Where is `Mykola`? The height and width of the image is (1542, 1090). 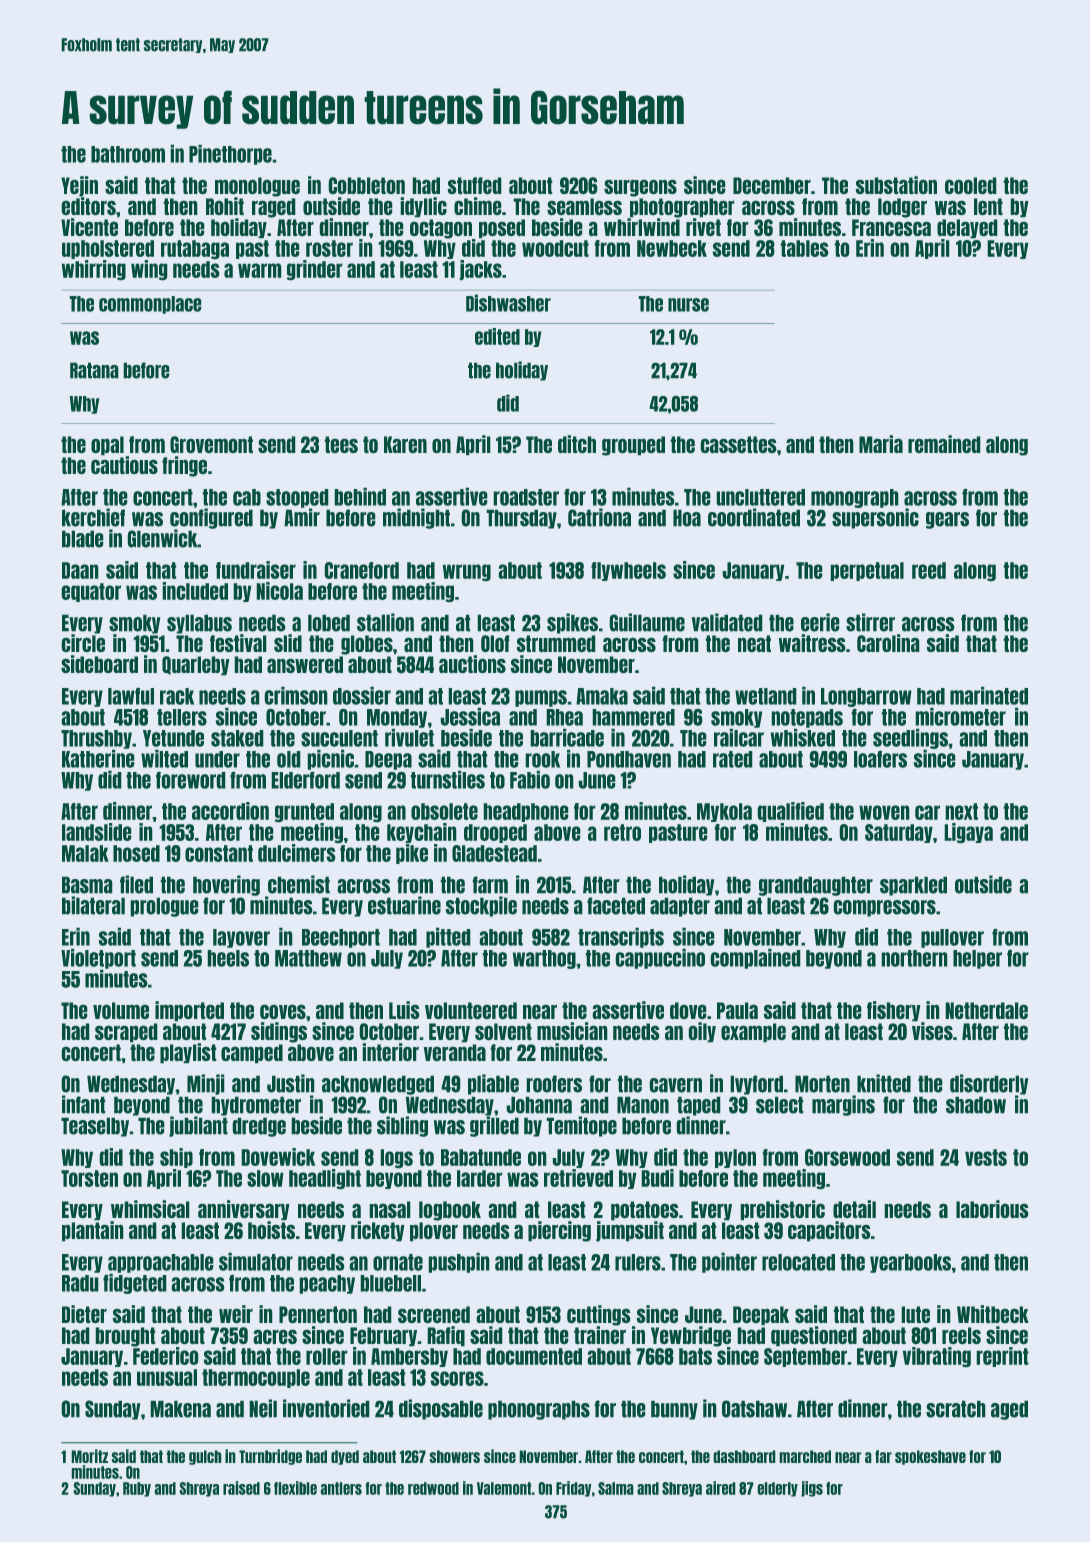
Mykola is located at coordinates (724, 812).
